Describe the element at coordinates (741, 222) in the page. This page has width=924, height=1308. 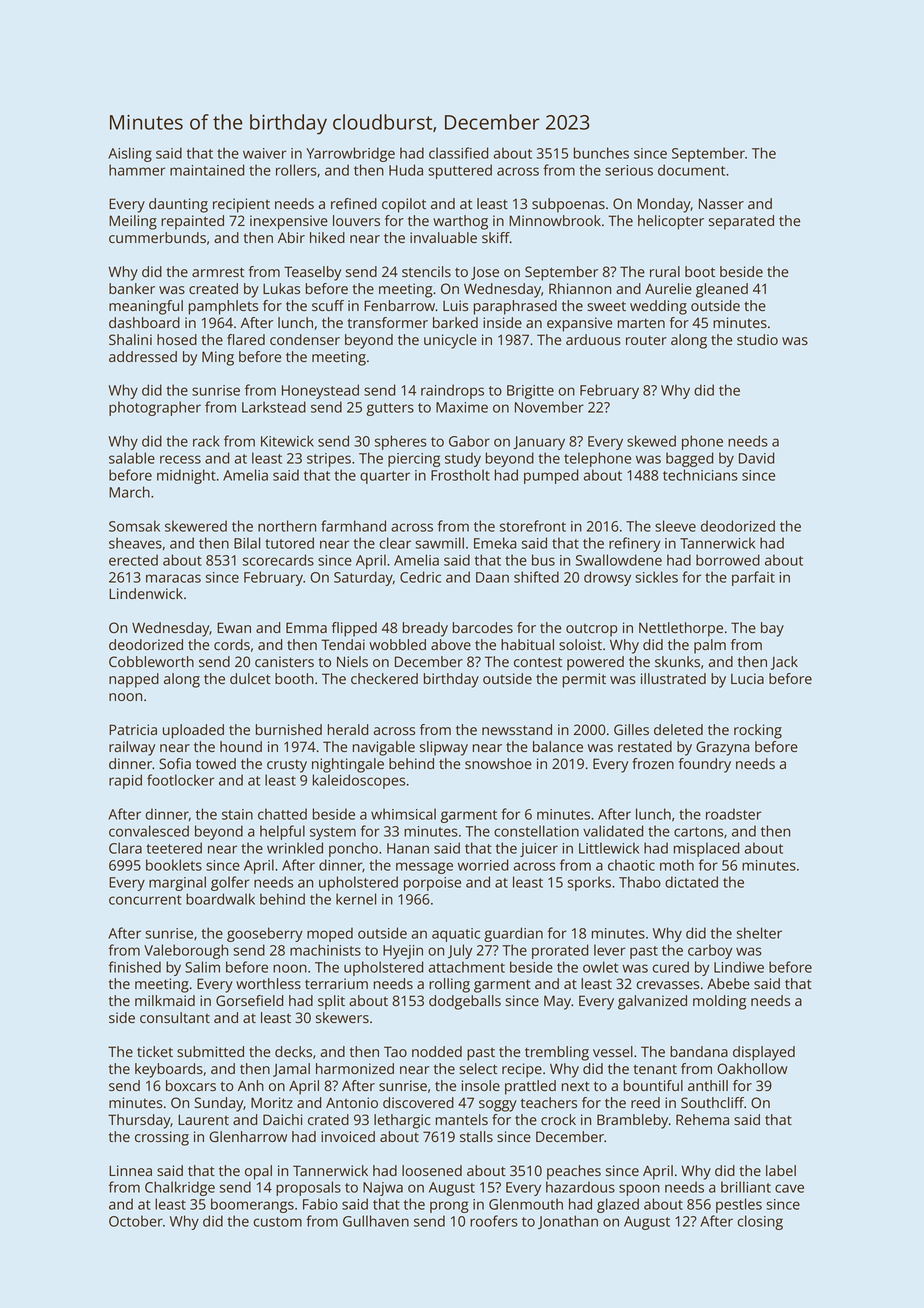
I see `separated` at that location.
